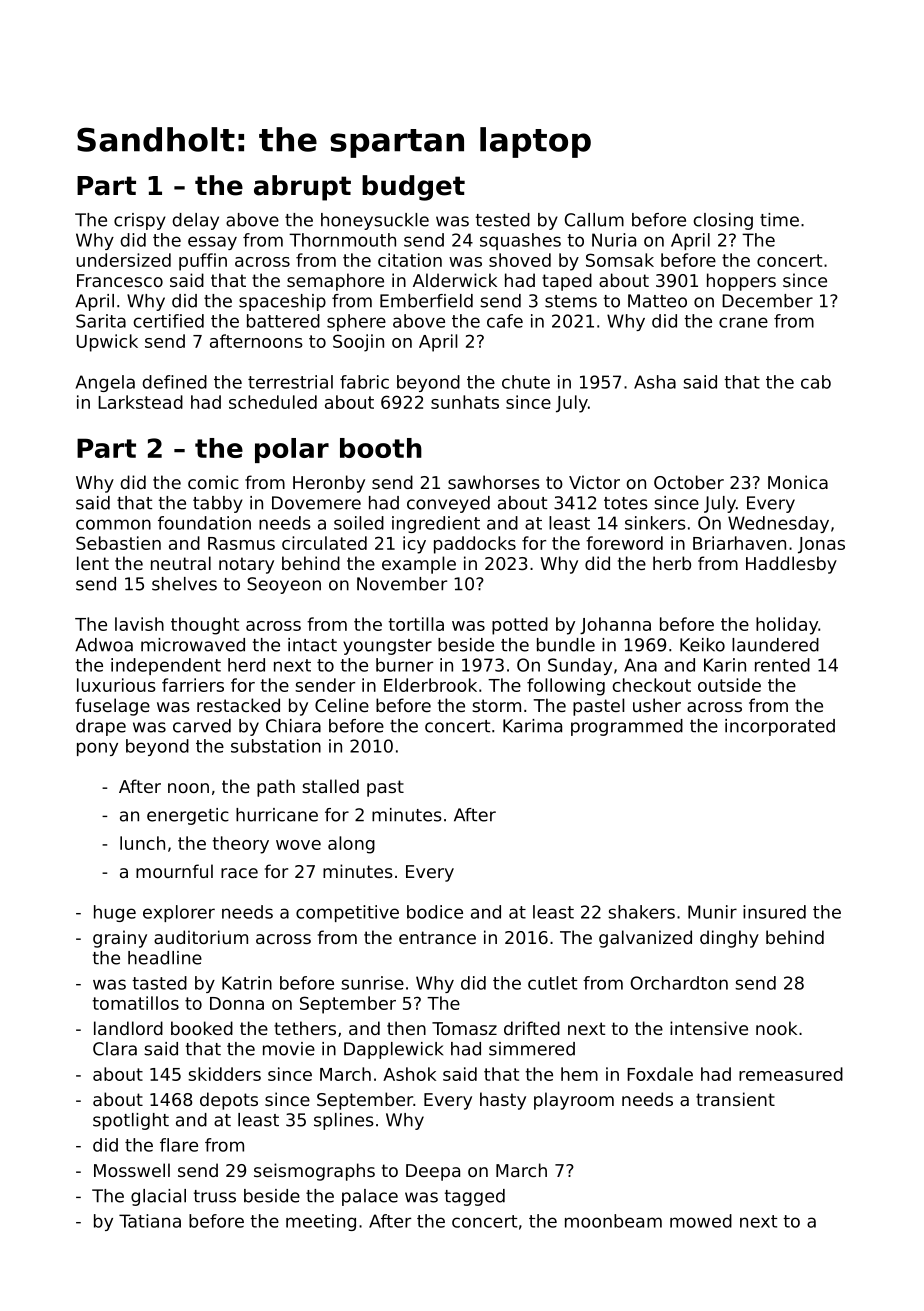 This document has width=924, height=1311. Describe the element at coordinates (139, 624) in the document. I see `lavish` at that location.
